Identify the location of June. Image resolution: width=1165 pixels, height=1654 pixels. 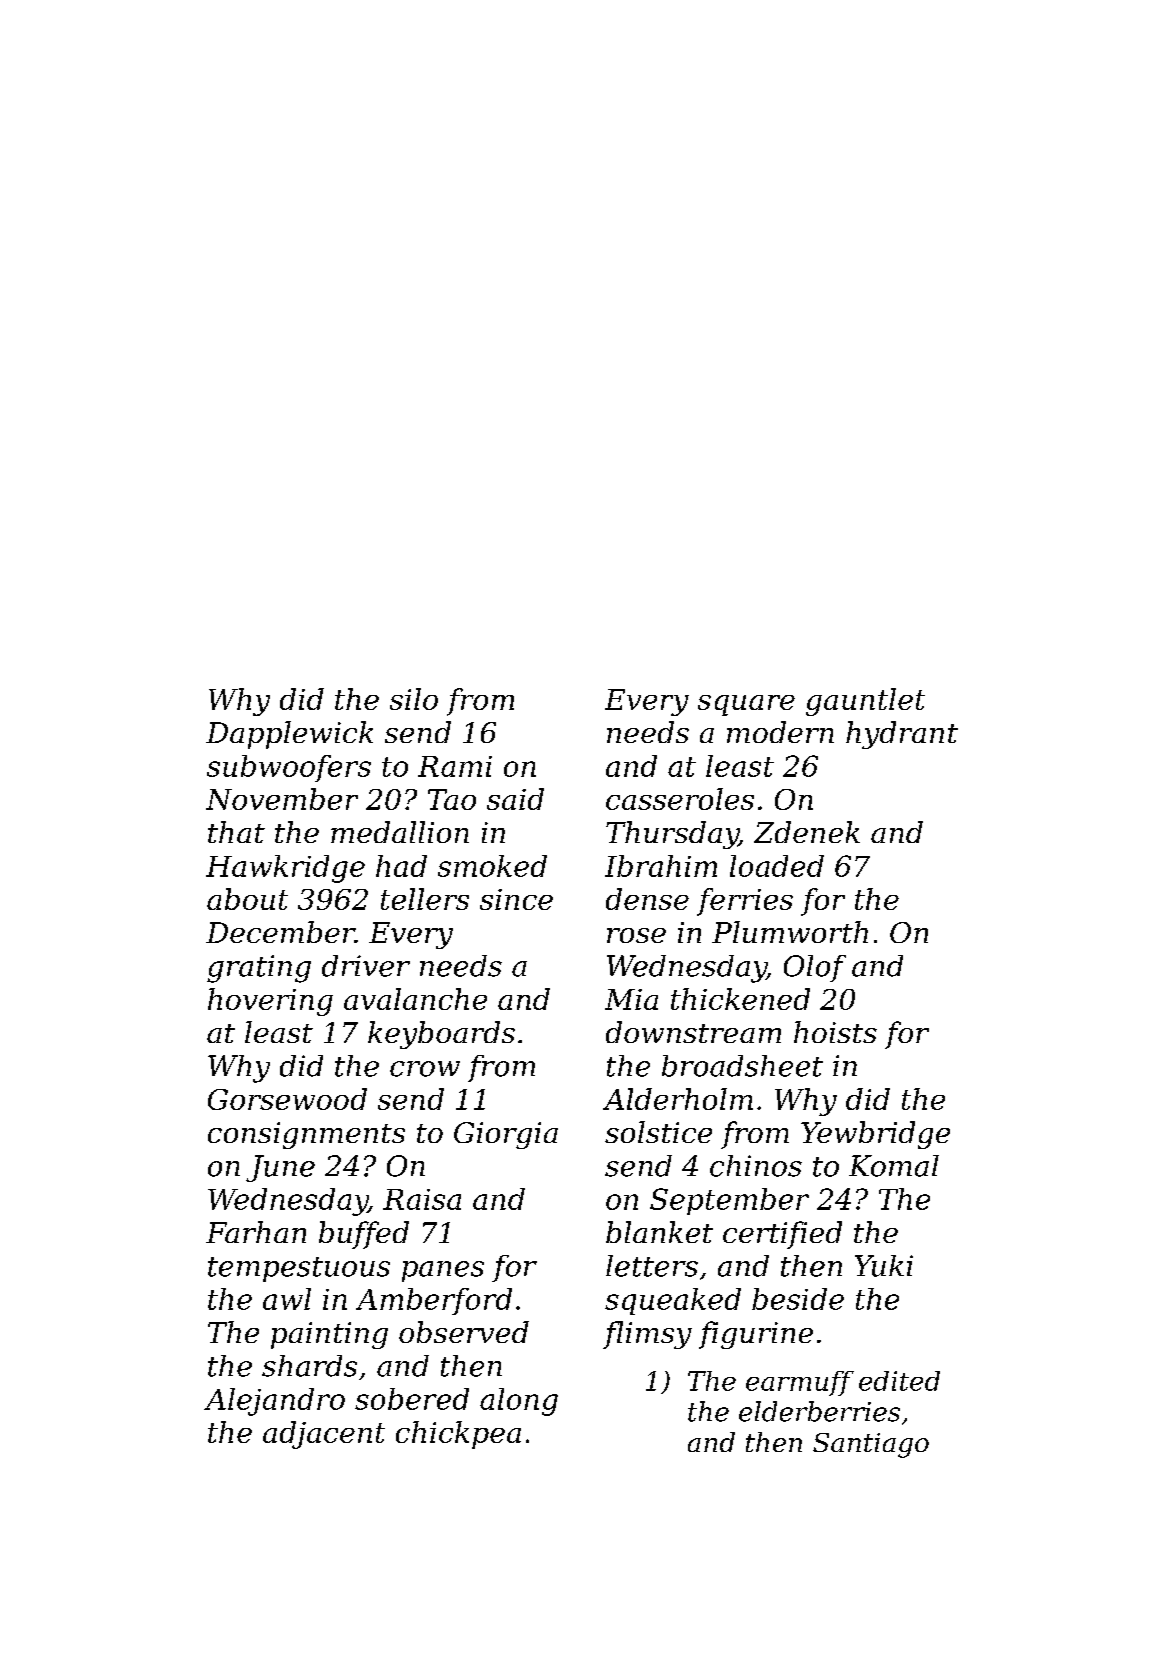
(280, 1168).
